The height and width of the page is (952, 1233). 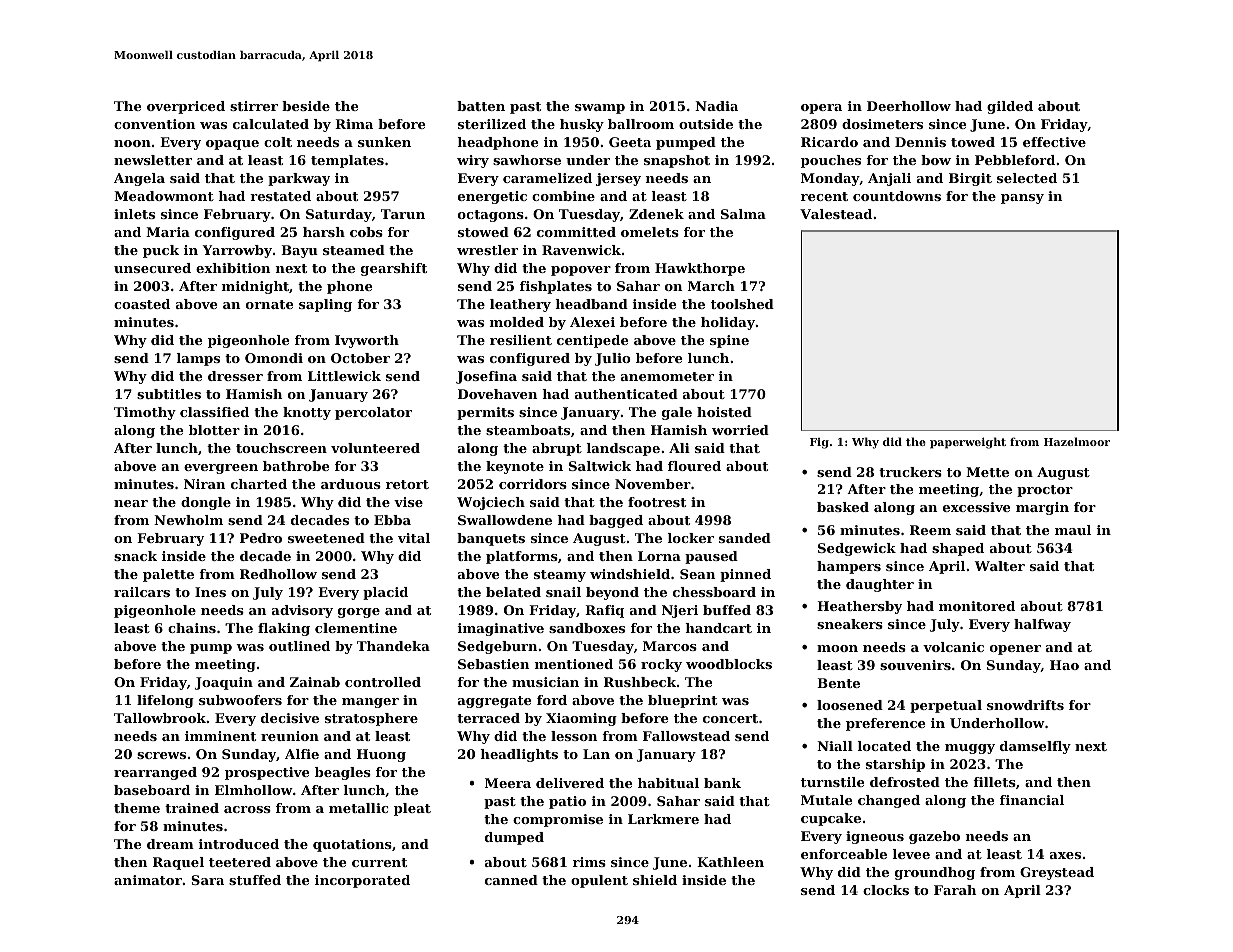 I want to click on effective, so click(x=1054, y=142).
